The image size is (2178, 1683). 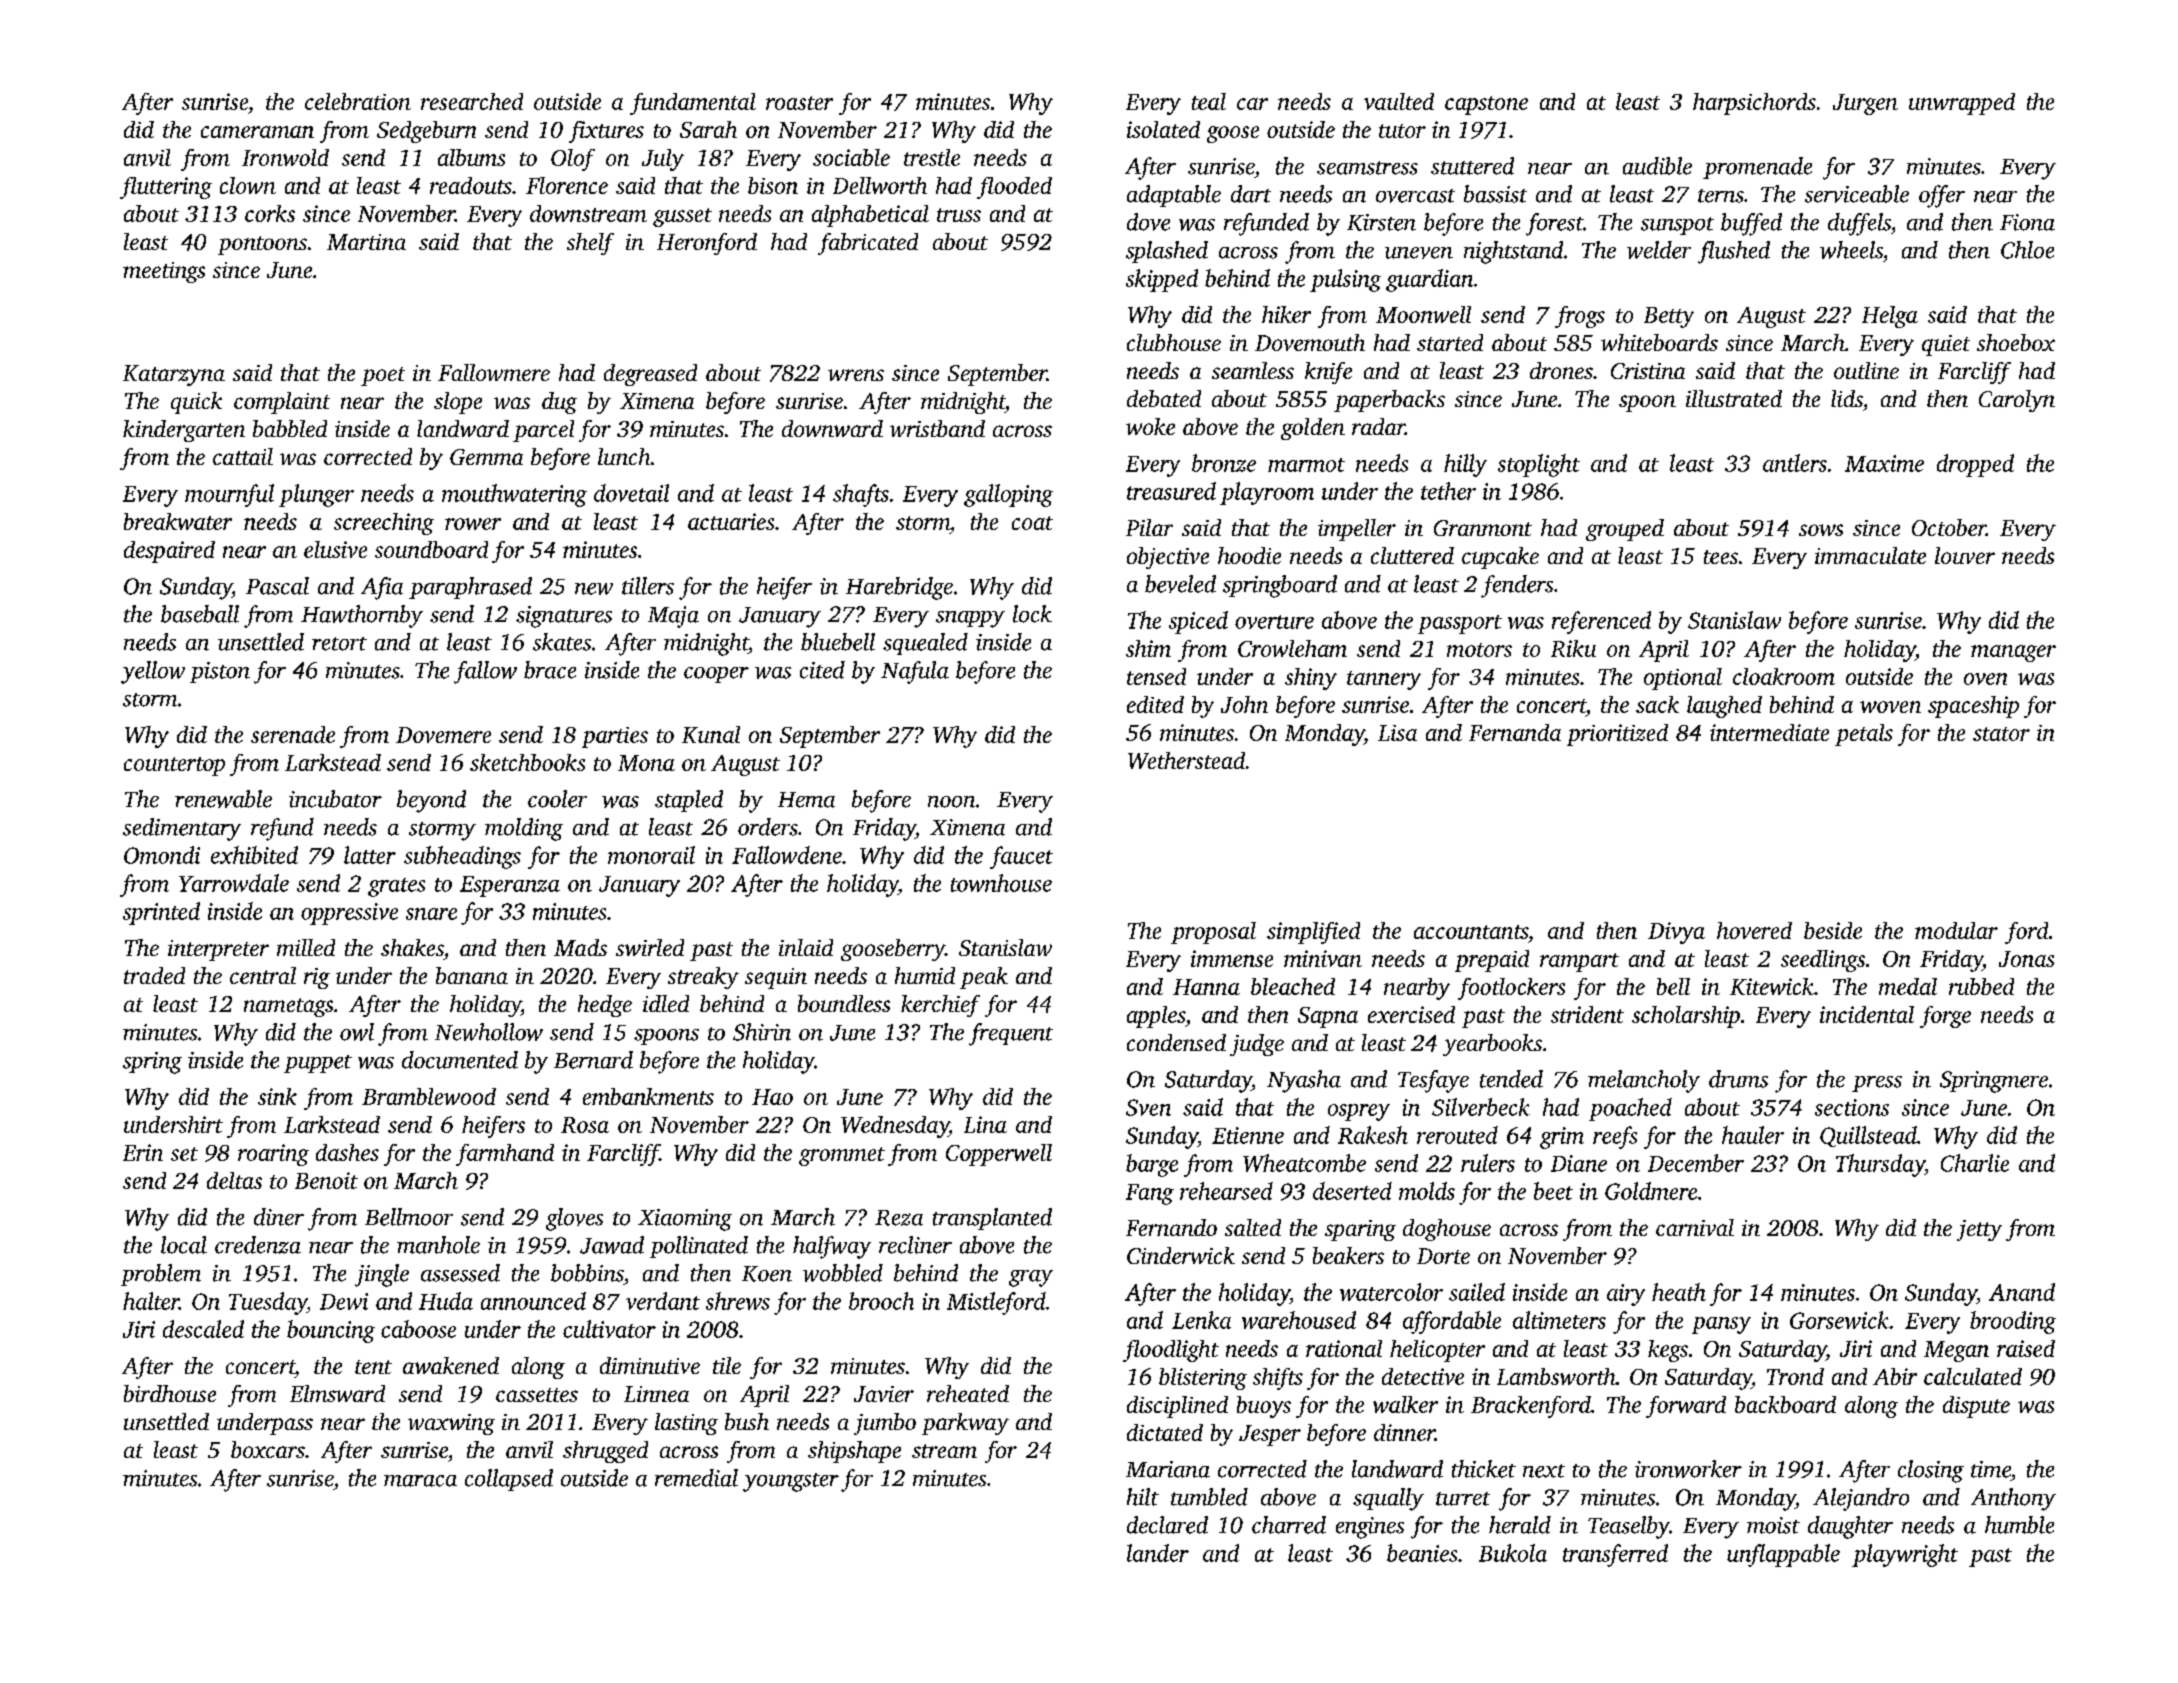 What do you see at coordinates (932, 157) in the screenshot?
I see `trestle` at bounding box center [932, 157].
